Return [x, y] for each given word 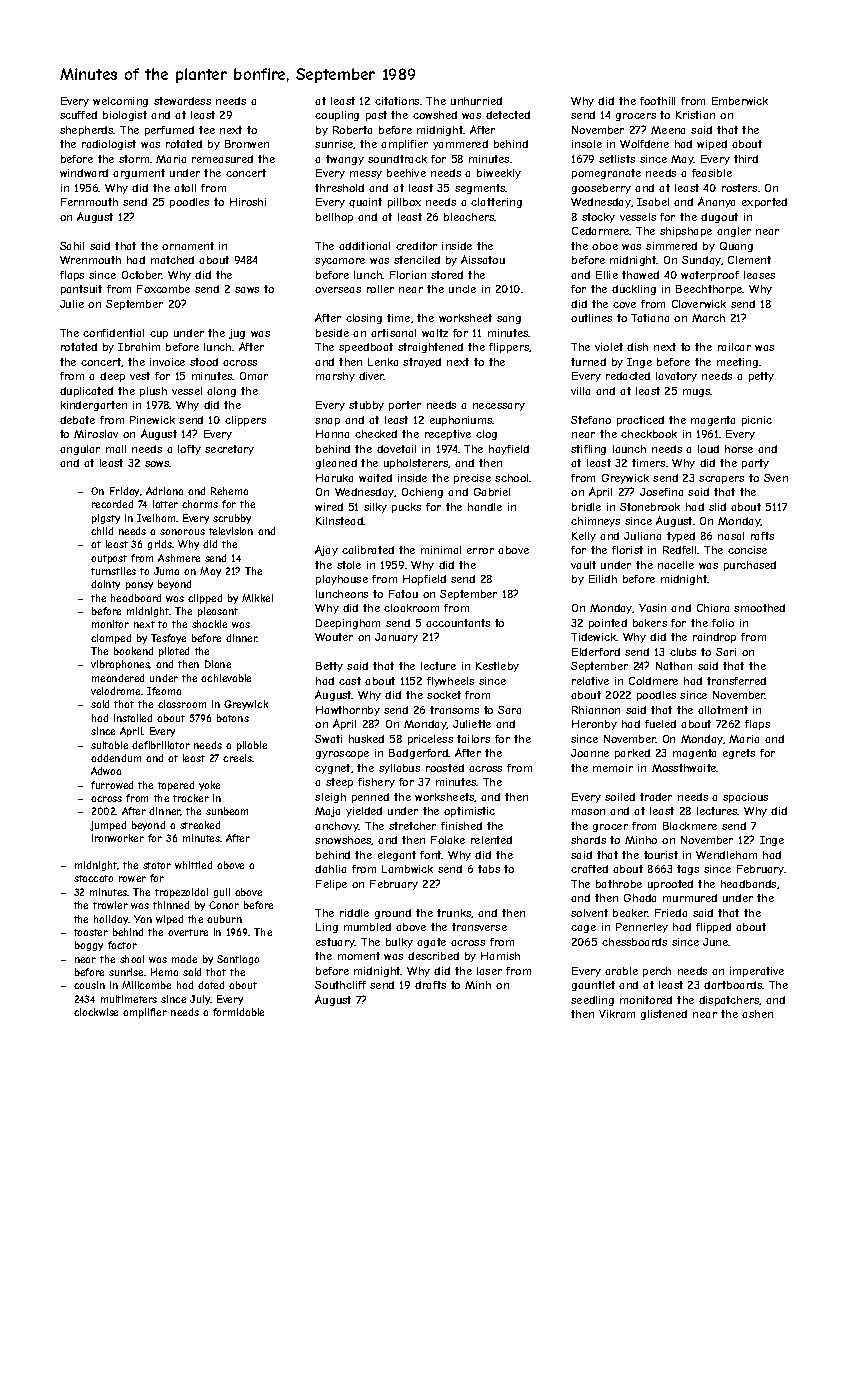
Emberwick [740, 101]
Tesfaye [168, 639]
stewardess [182, 101]
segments [480, 189]
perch [657, 972]
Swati [328, 739]
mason [588, 812]
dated [211, 985]
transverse [479, 927]
